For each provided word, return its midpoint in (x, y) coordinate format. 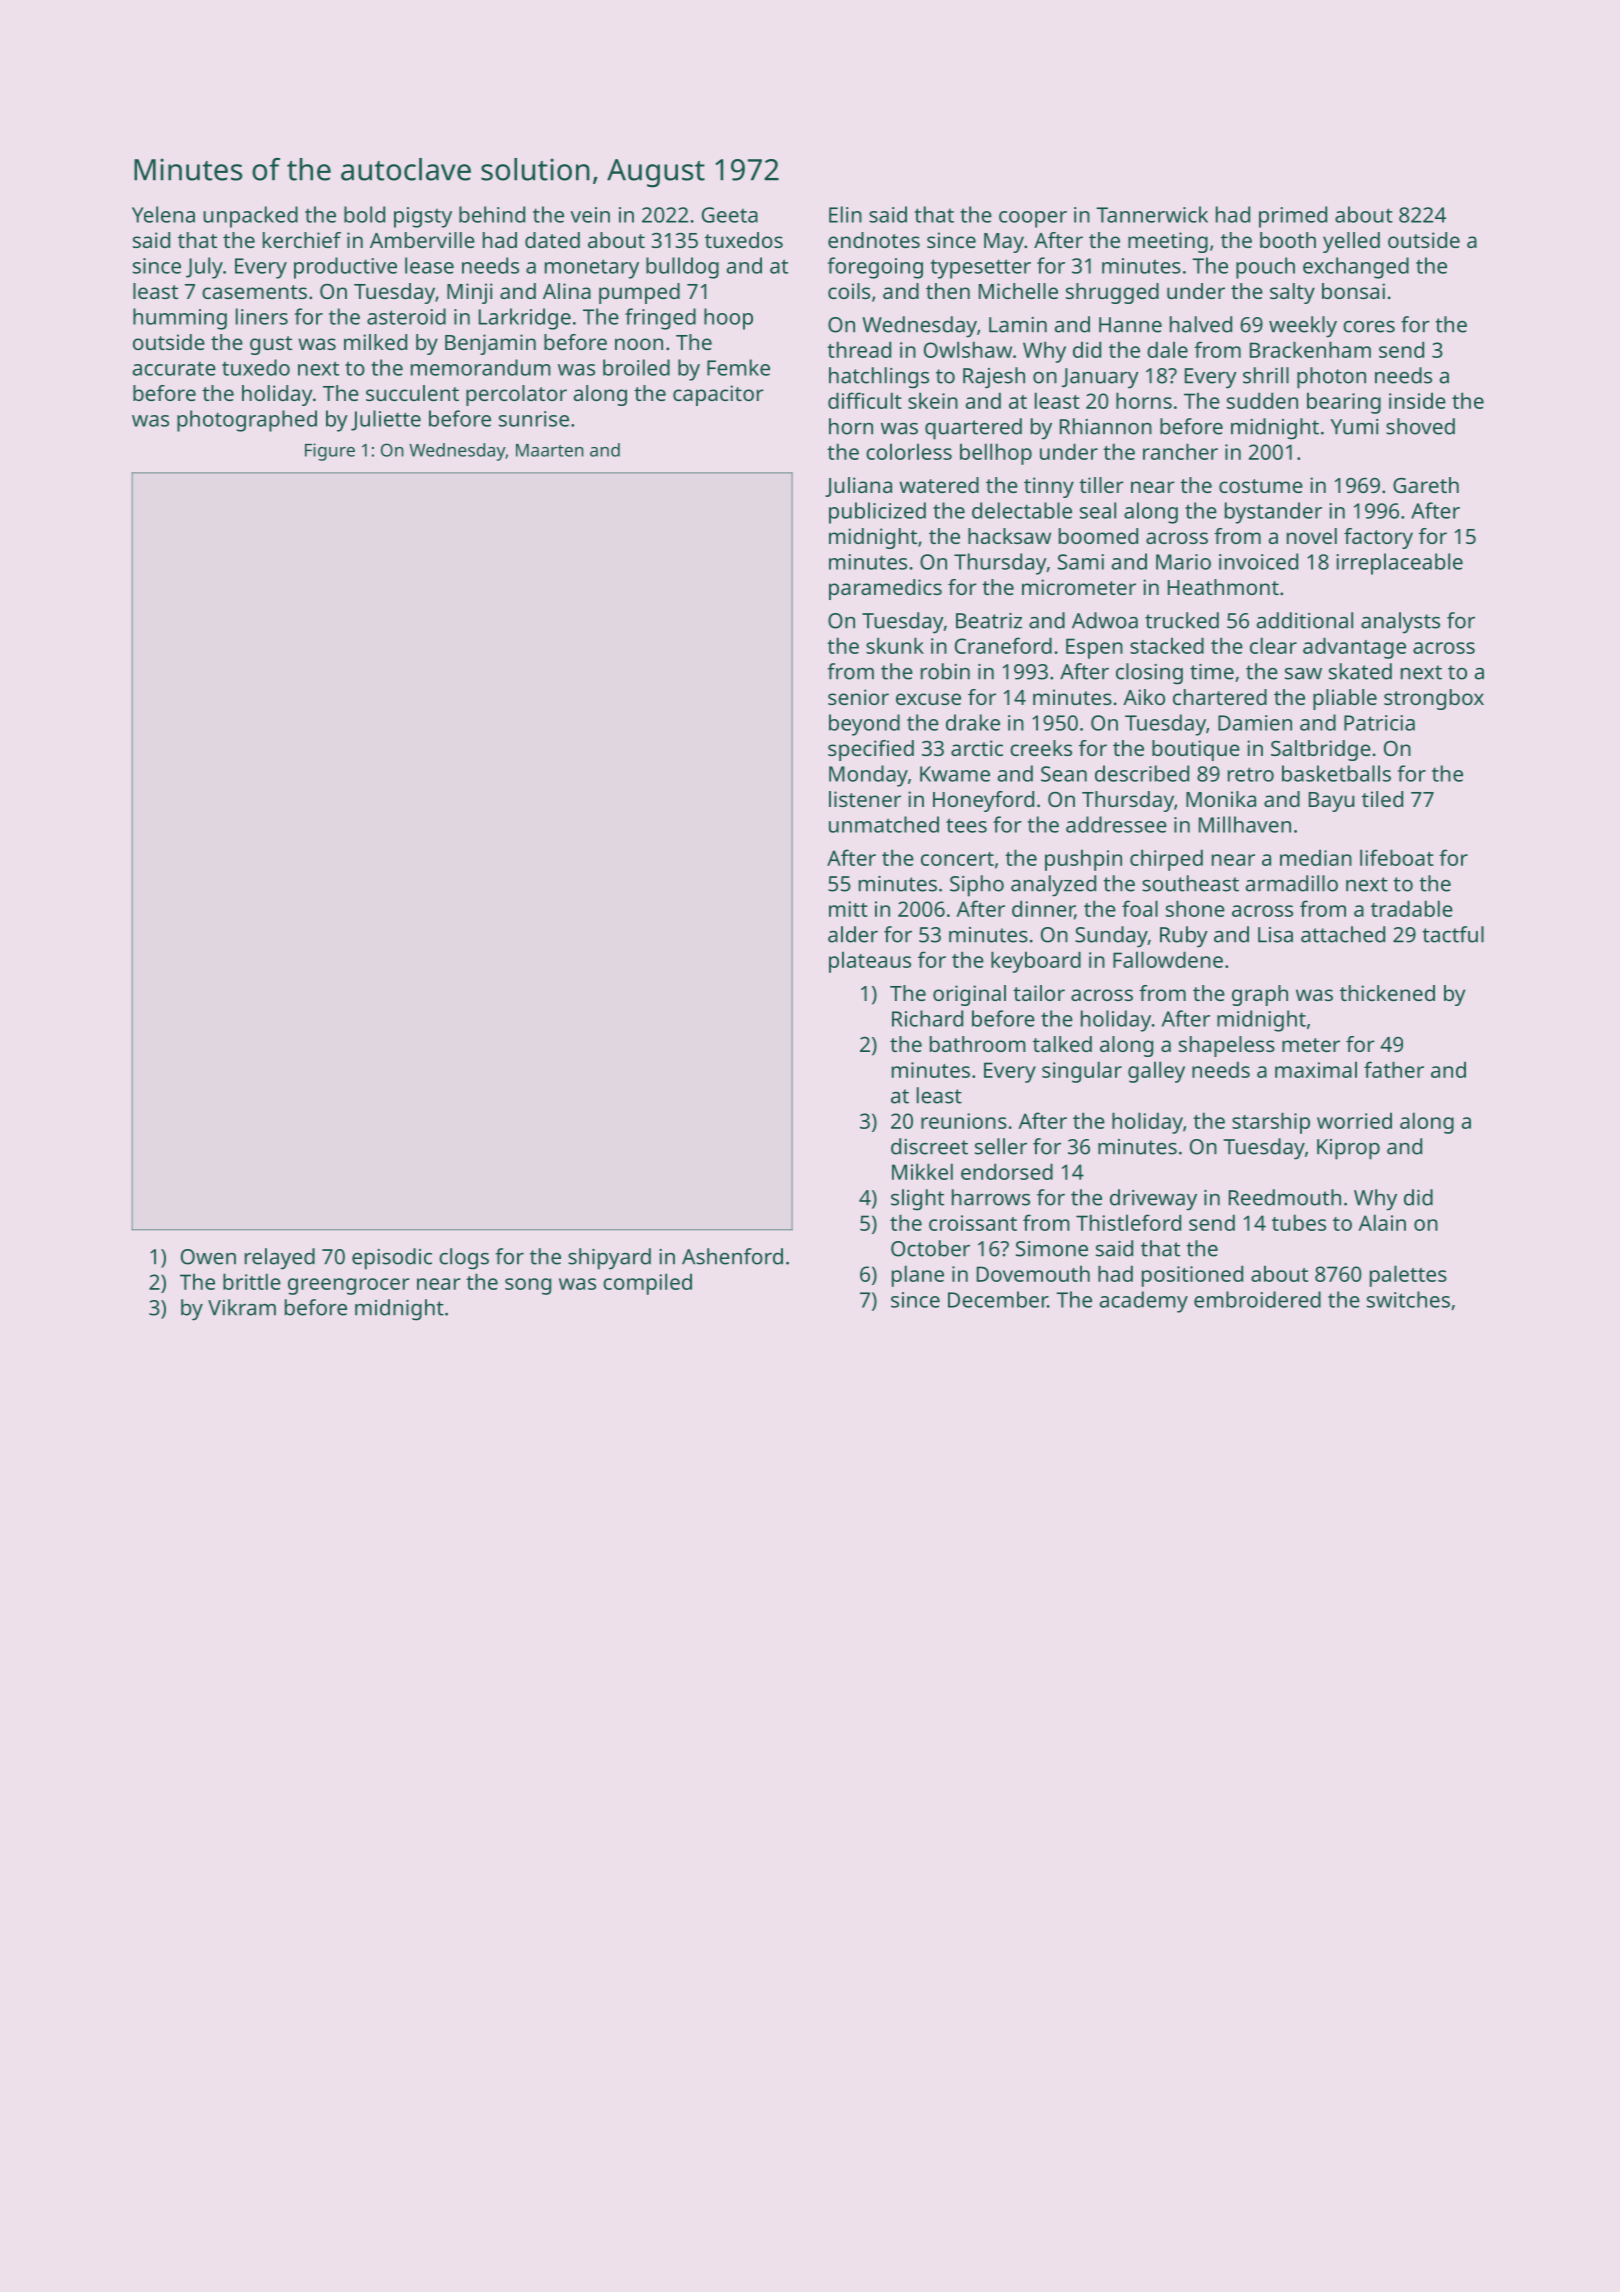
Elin (845, 214)
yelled (1351, 242)
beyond (864, 725)
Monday (868, 776)
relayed (280, 1259)
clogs (464, 1259)
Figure (330, 452)
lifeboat (1397, 857)
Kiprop (1348, 1149)
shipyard (609, 1259)
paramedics (885, 589)
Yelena (163, 214)
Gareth (1426, 485)
